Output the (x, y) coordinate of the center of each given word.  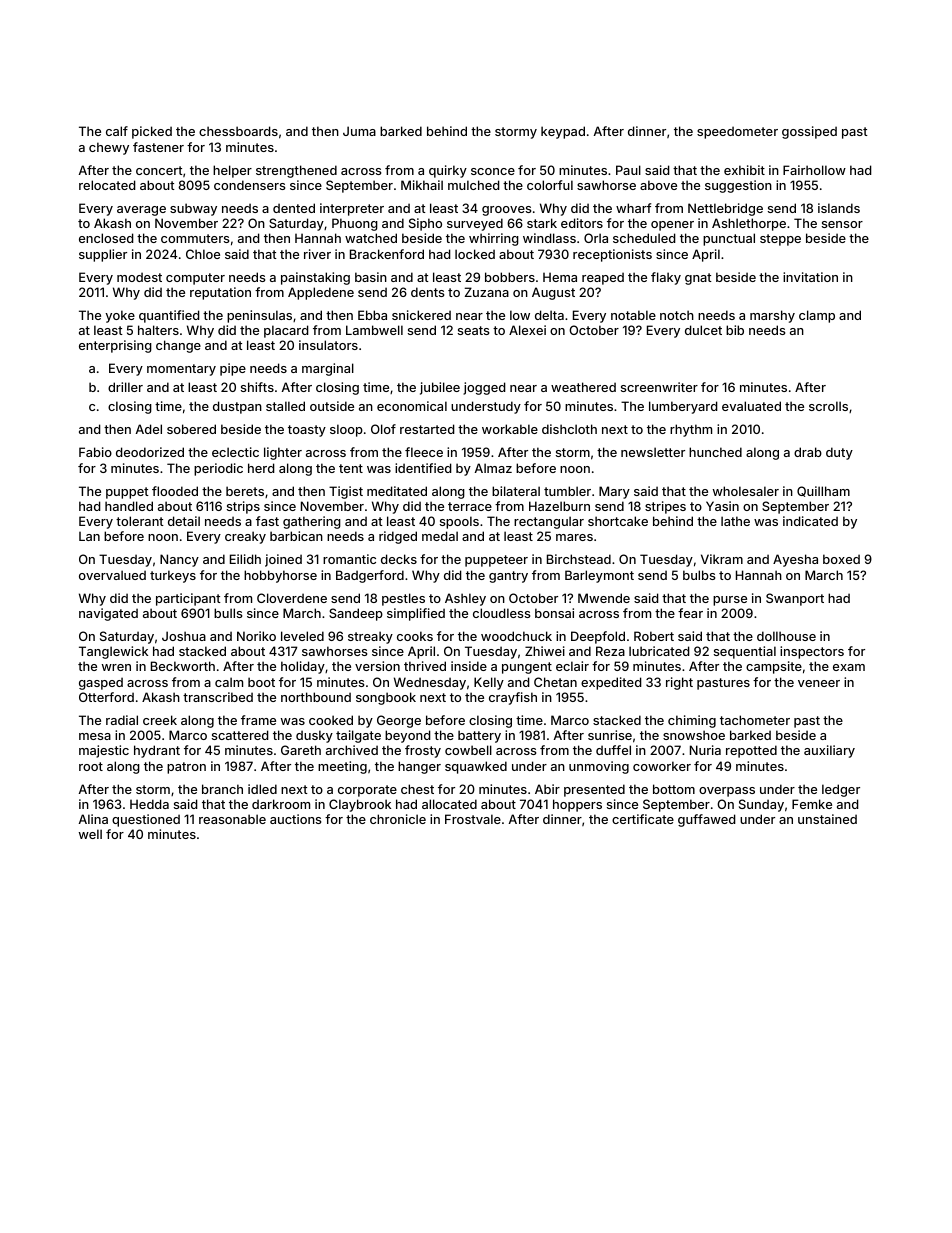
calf (117, 131)
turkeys (173, 576)
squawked (476, 767)
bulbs (699, 575)
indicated (810, 521)
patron (186, 768)
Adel (149, 429)
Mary (614, 492)
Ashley (465, 599)
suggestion (738, 186)
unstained (827, 819)
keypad (563, 132)
